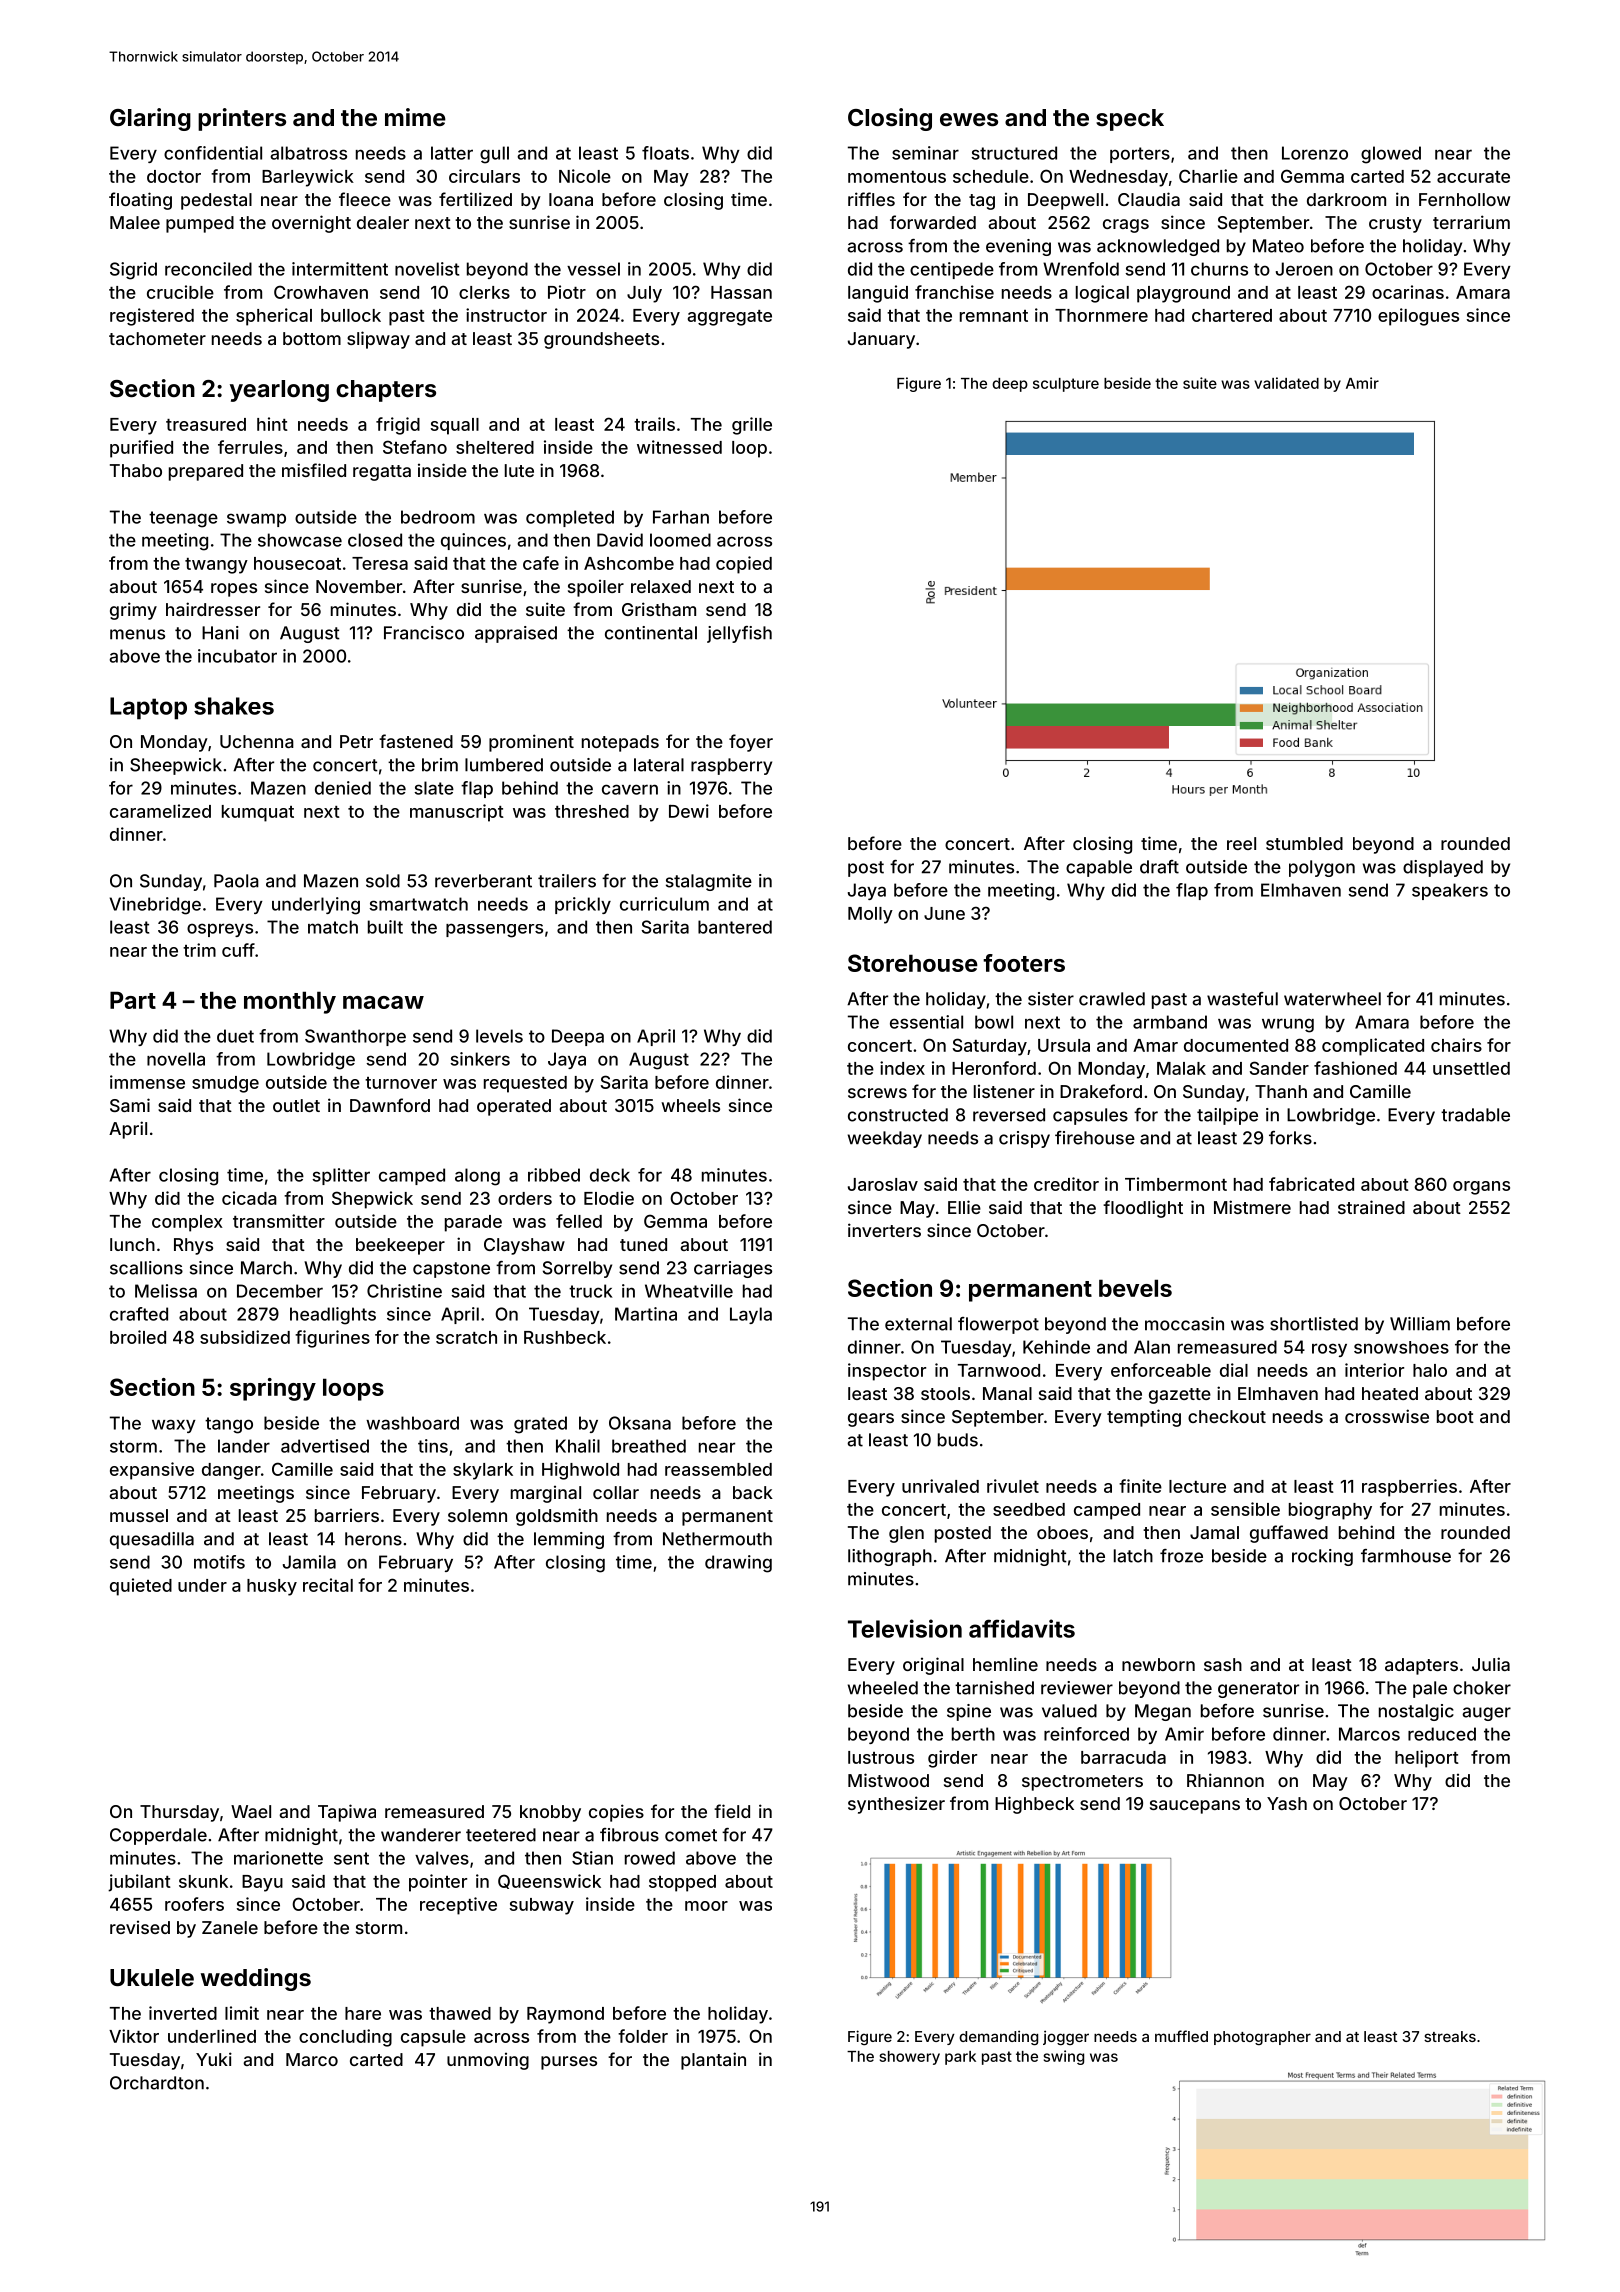 Image resolution: width=1620 pixels, height=2292 pixels. Describe the element at coordinates (328, 1585) in the screenshot. I see `recital` at that location.
